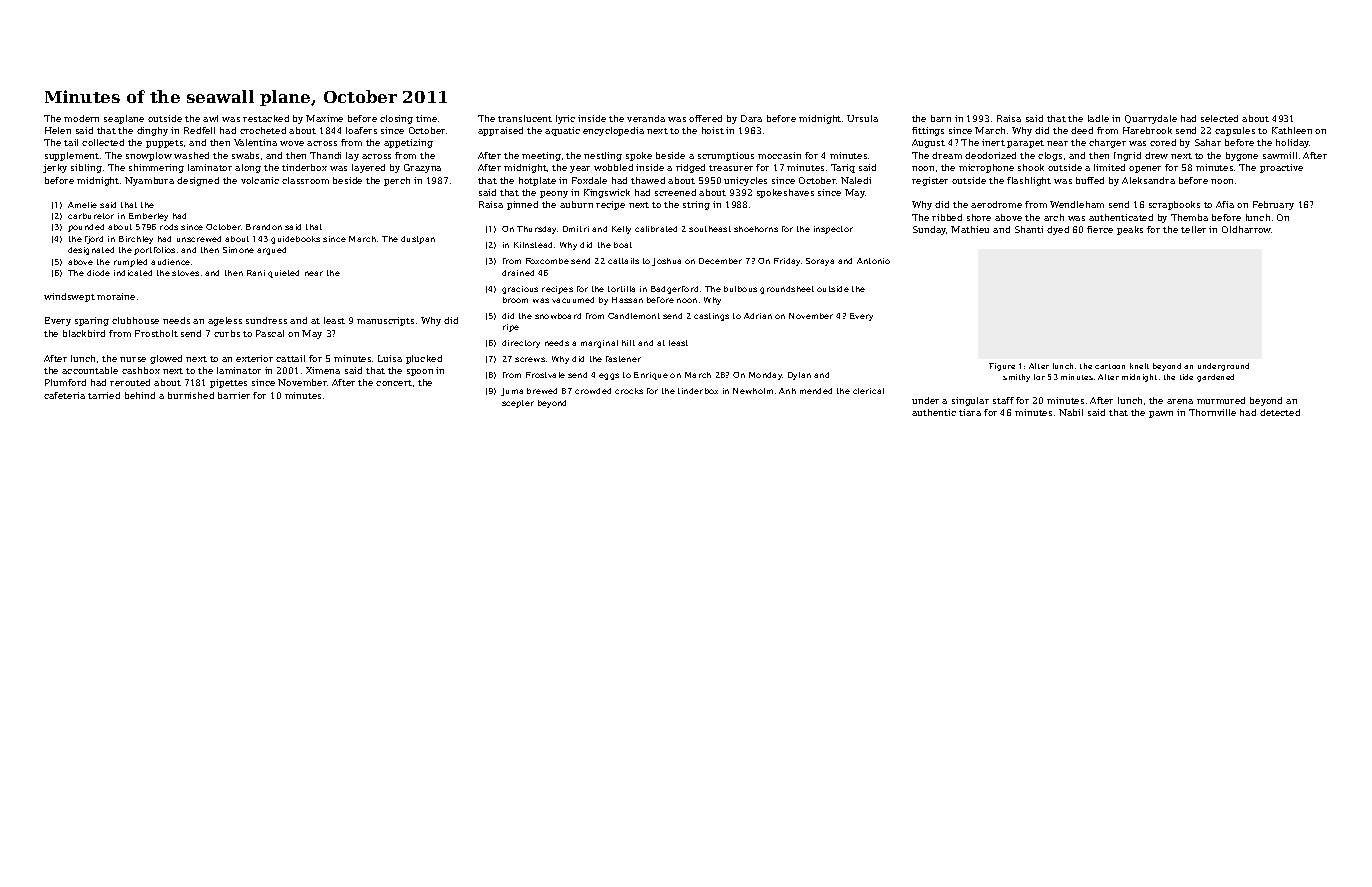  Describe the element at coordinates (148, 217) in the screenshot. I see `Emberley` at that location.
